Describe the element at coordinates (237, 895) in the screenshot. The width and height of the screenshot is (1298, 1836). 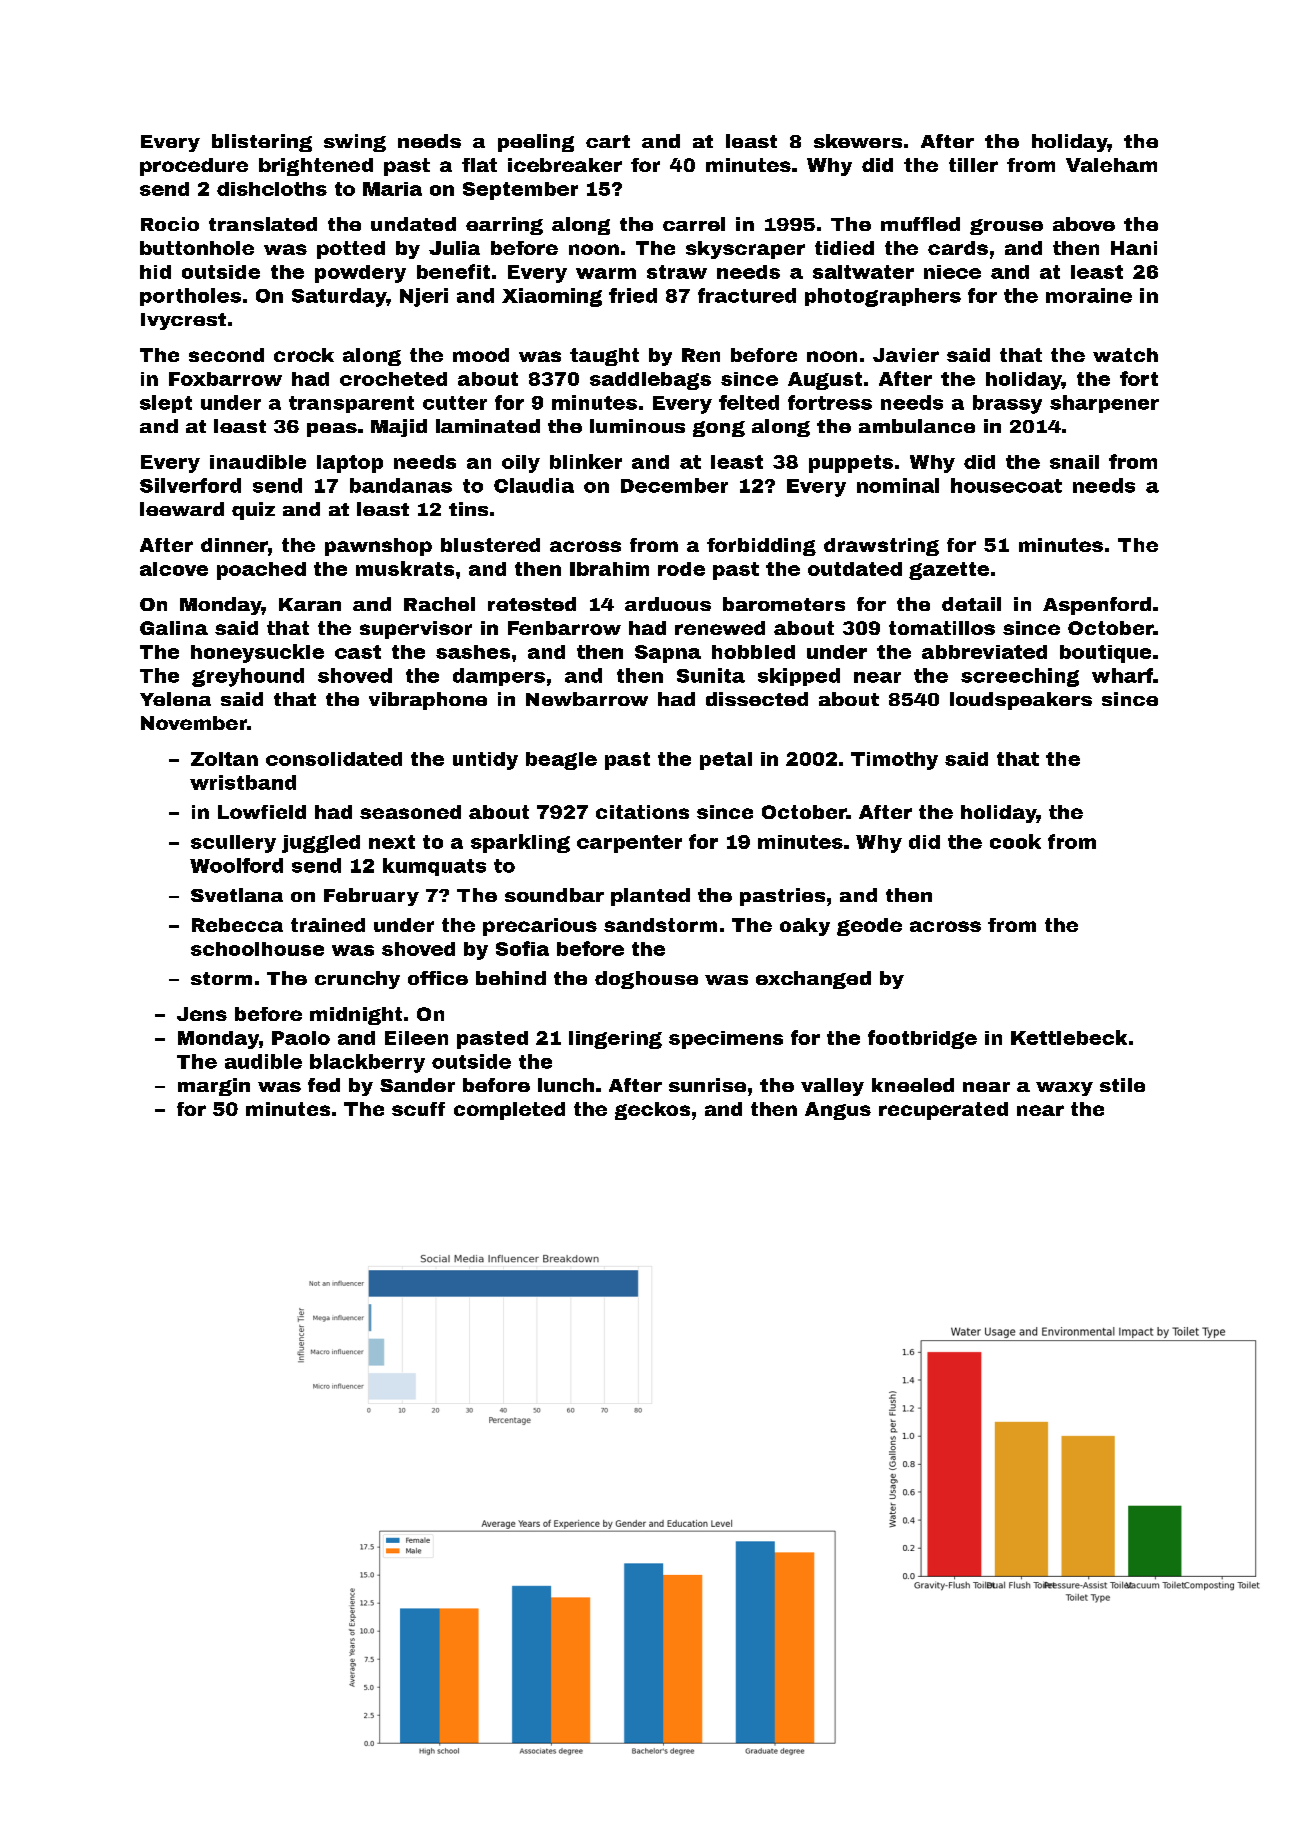
I see `Svetlana` at that location.
